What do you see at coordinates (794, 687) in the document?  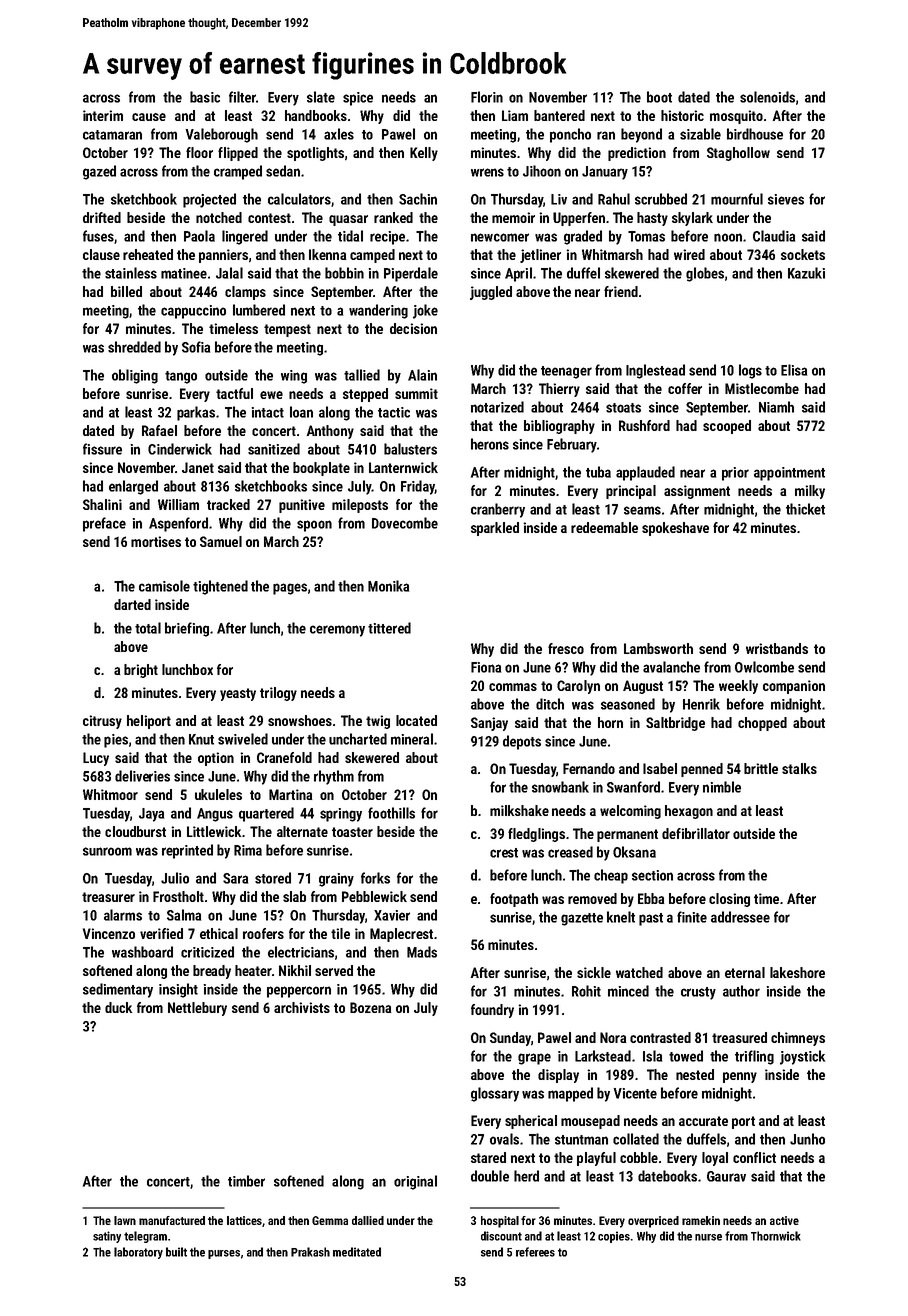 I see `companion` at bounding box center [794, 687].
